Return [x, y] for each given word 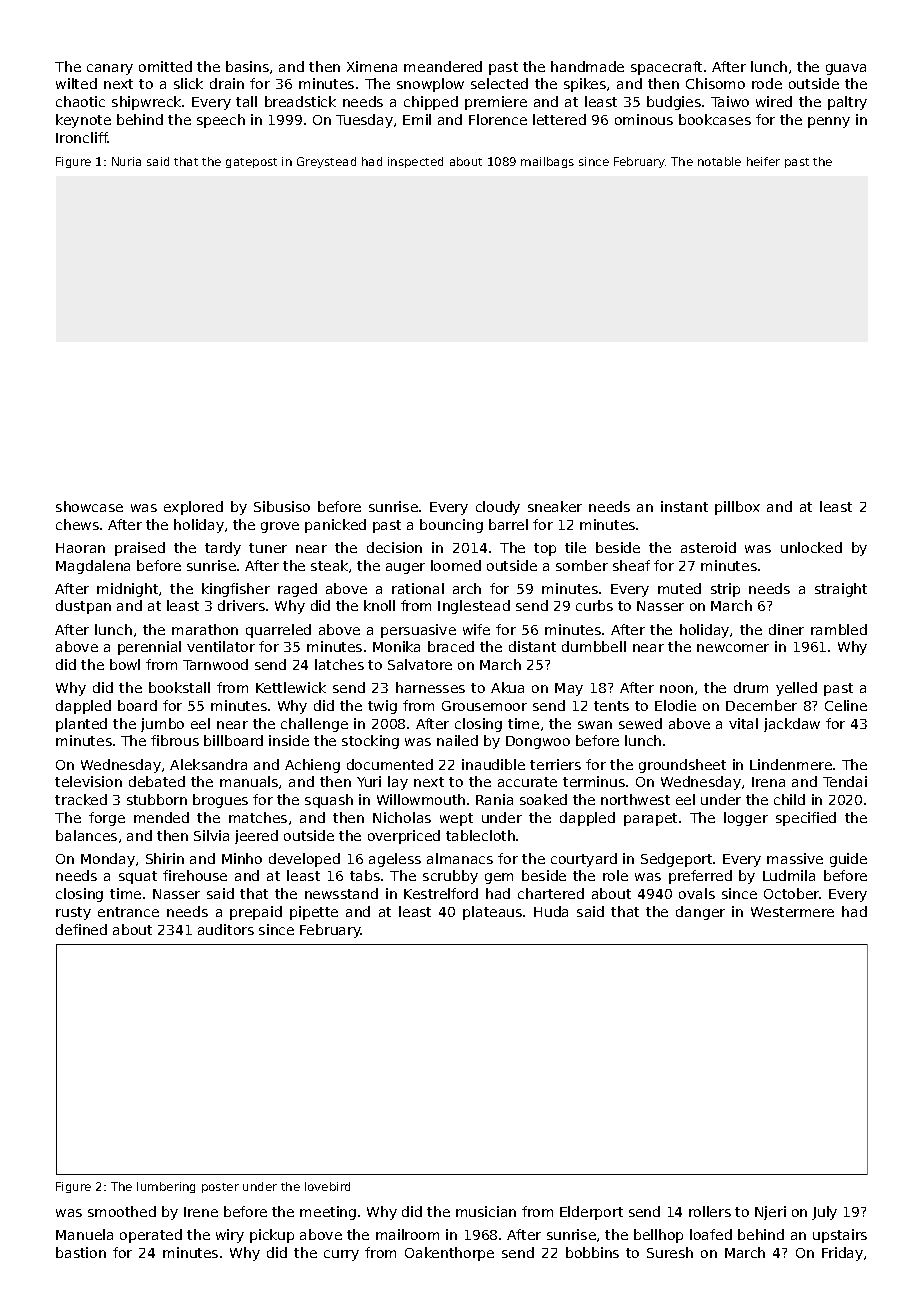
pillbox [737, 508]
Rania [494, 799]
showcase [89, 506]
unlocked [811, 547]
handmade [587, 66]
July [824, 1213]
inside [289, 740]
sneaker [555, 506]
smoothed [122, 1211]
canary [110, 69]
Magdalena [93, 567]
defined [81, 929]
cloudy [498, 508]
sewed [640, 723]
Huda [551, 911]
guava [846, 69]
